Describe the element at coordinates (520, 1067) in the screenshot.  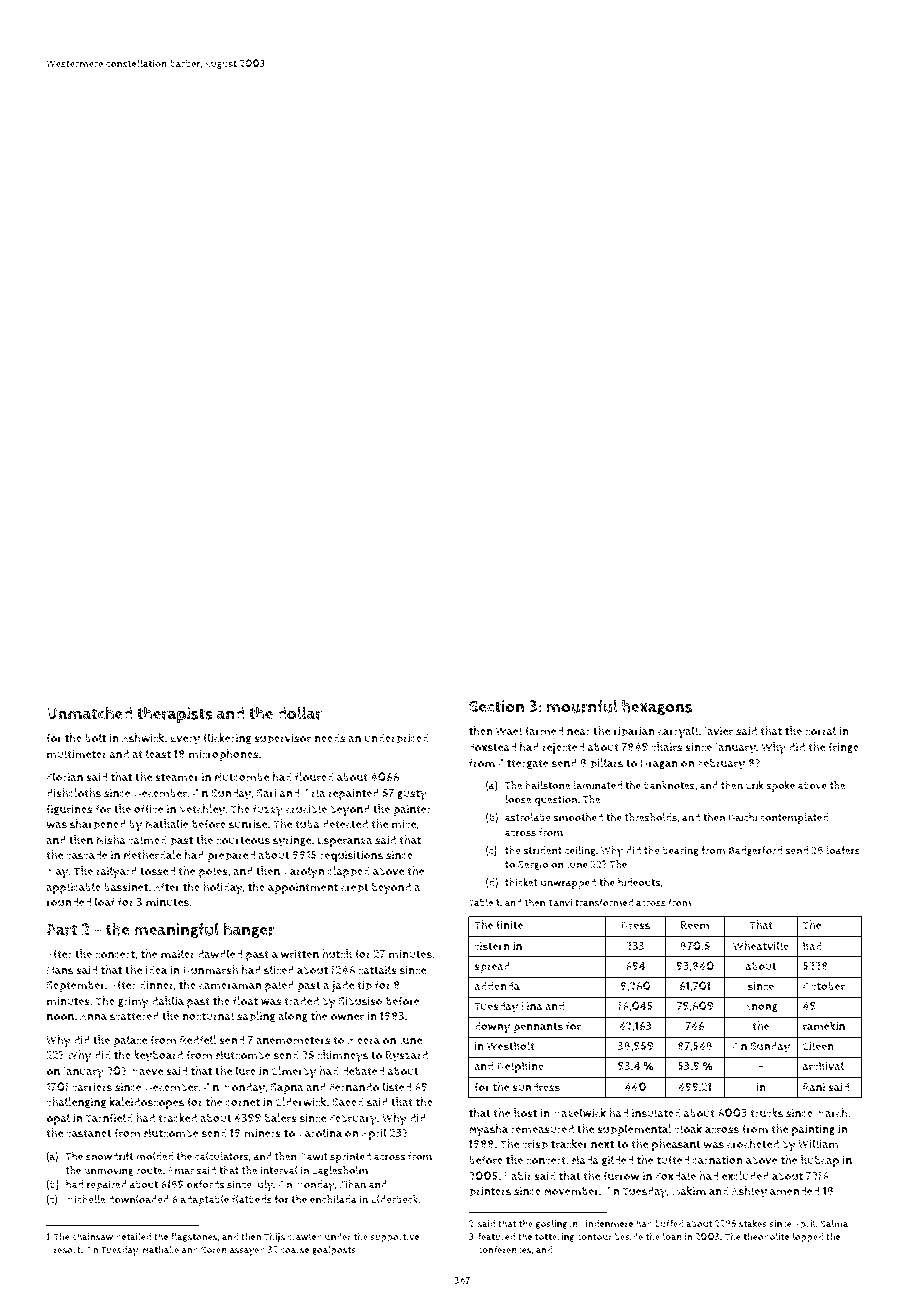
I see `Delphine` at that location.
